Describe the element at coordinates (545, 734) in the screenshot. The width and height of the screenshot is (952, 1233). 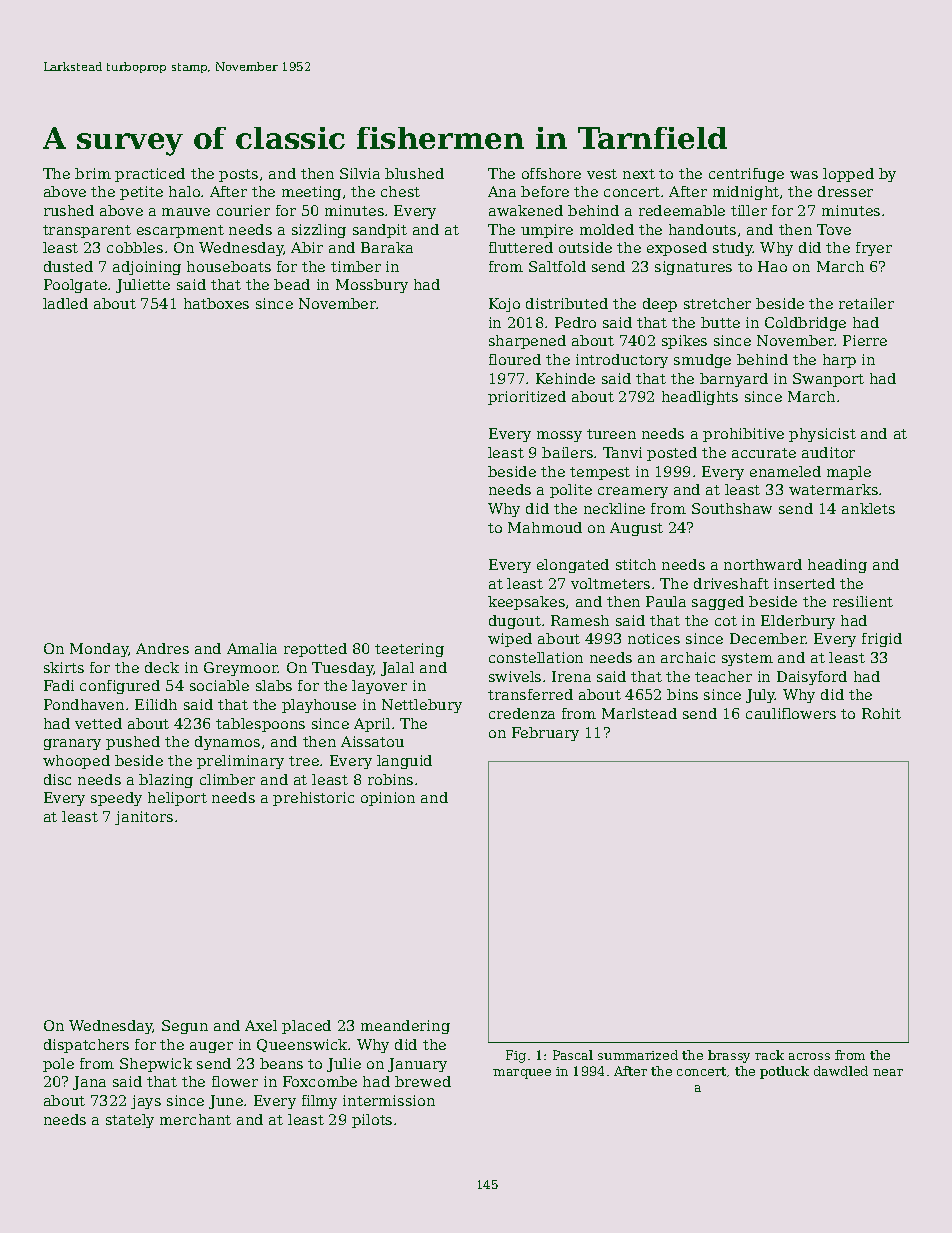
I see `February` at that location.
